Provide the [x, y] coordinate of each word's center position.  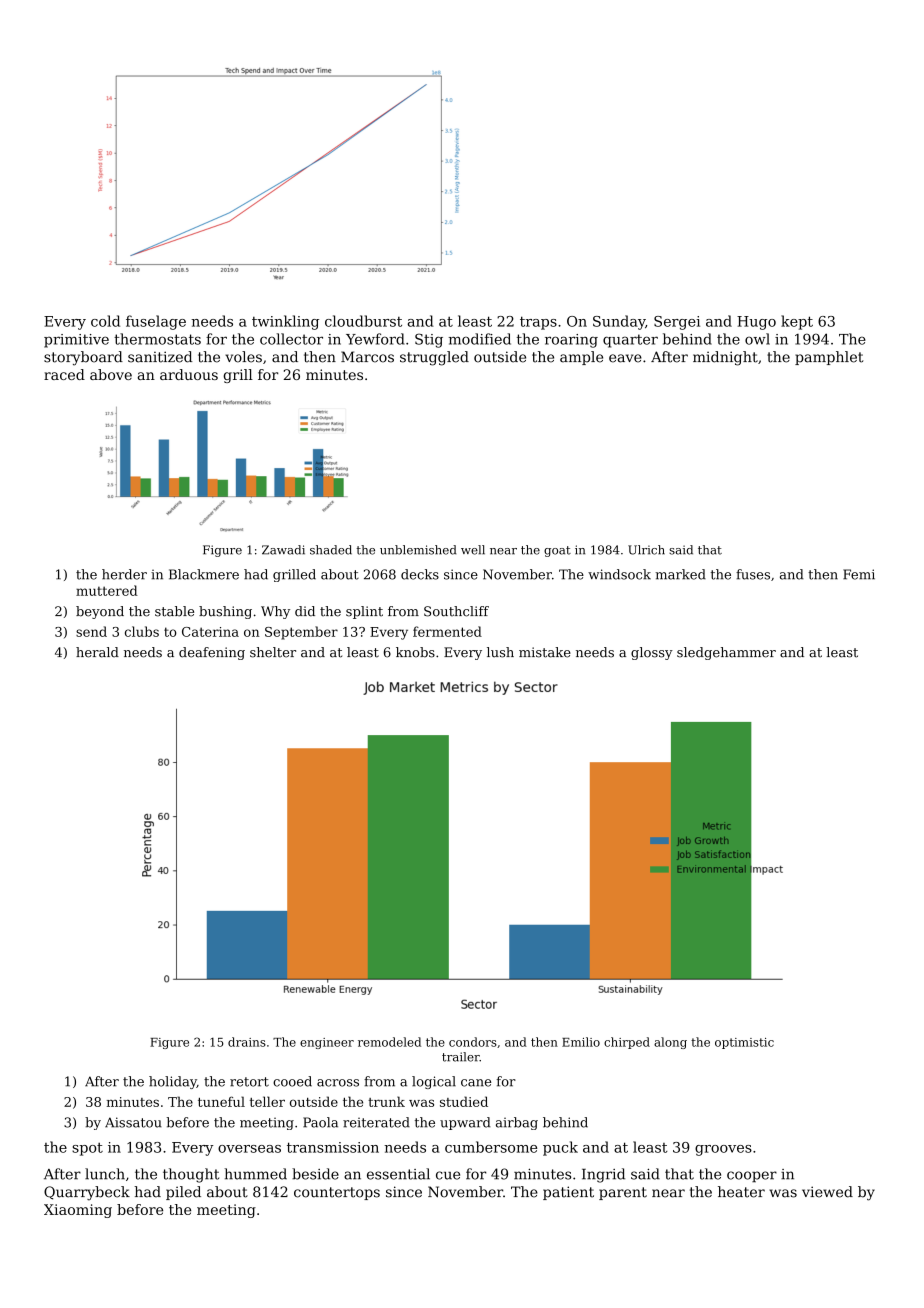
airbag [517, 1123]
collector [291, 339]
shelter [273, 652]
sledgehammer [726, 653]
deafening [212, 653]
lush [500, 652]
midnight [725, 358]
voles [243, 357]
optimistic [744, 1043]
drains [247, 1042]
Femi [859, 574]
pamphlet [829, 358]
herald [97, 652]
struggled [434, 358]
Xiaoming [78, 1211]
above [111, 374]
